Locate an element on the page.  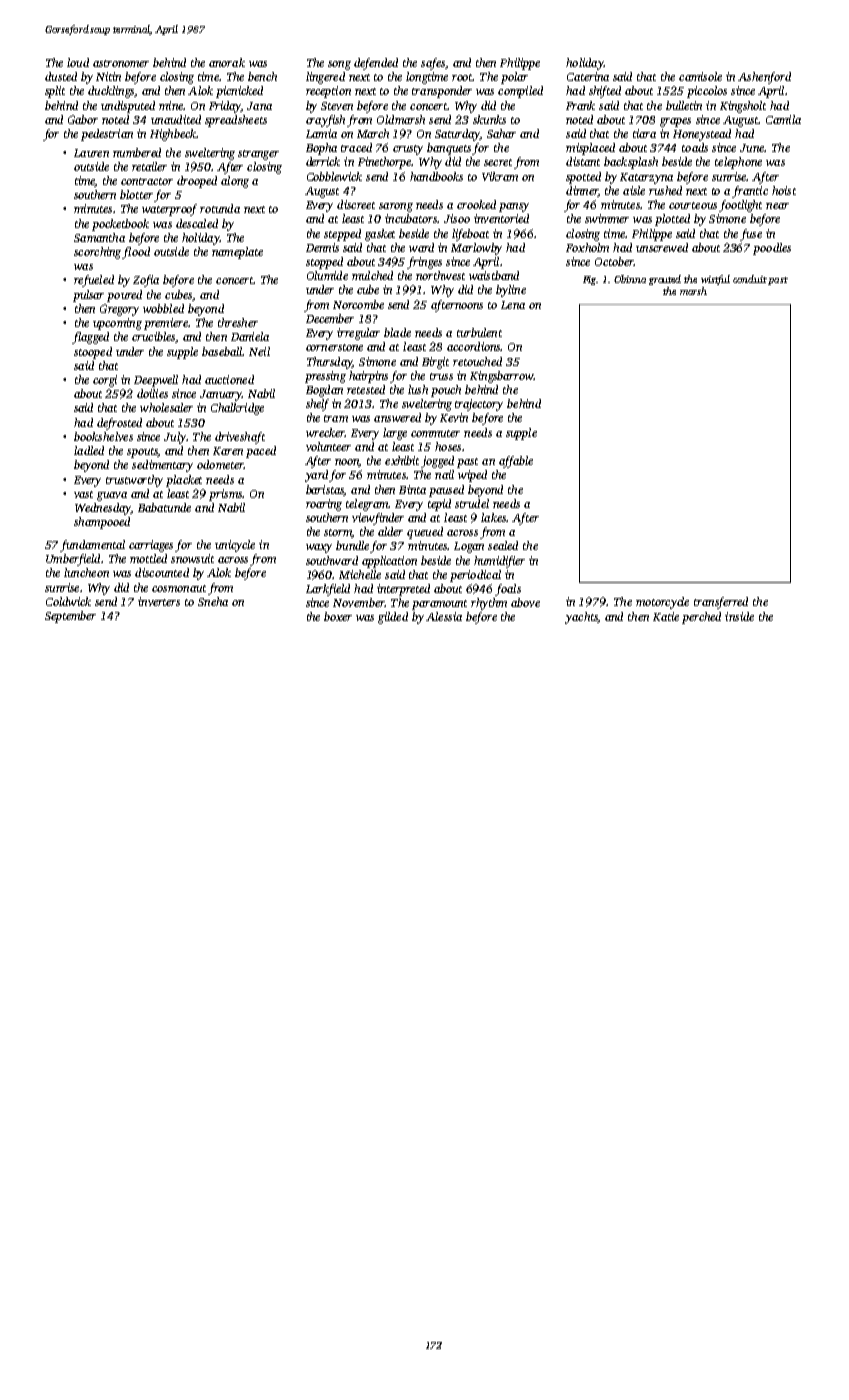
Lena is located at coordinates (513, 305).
